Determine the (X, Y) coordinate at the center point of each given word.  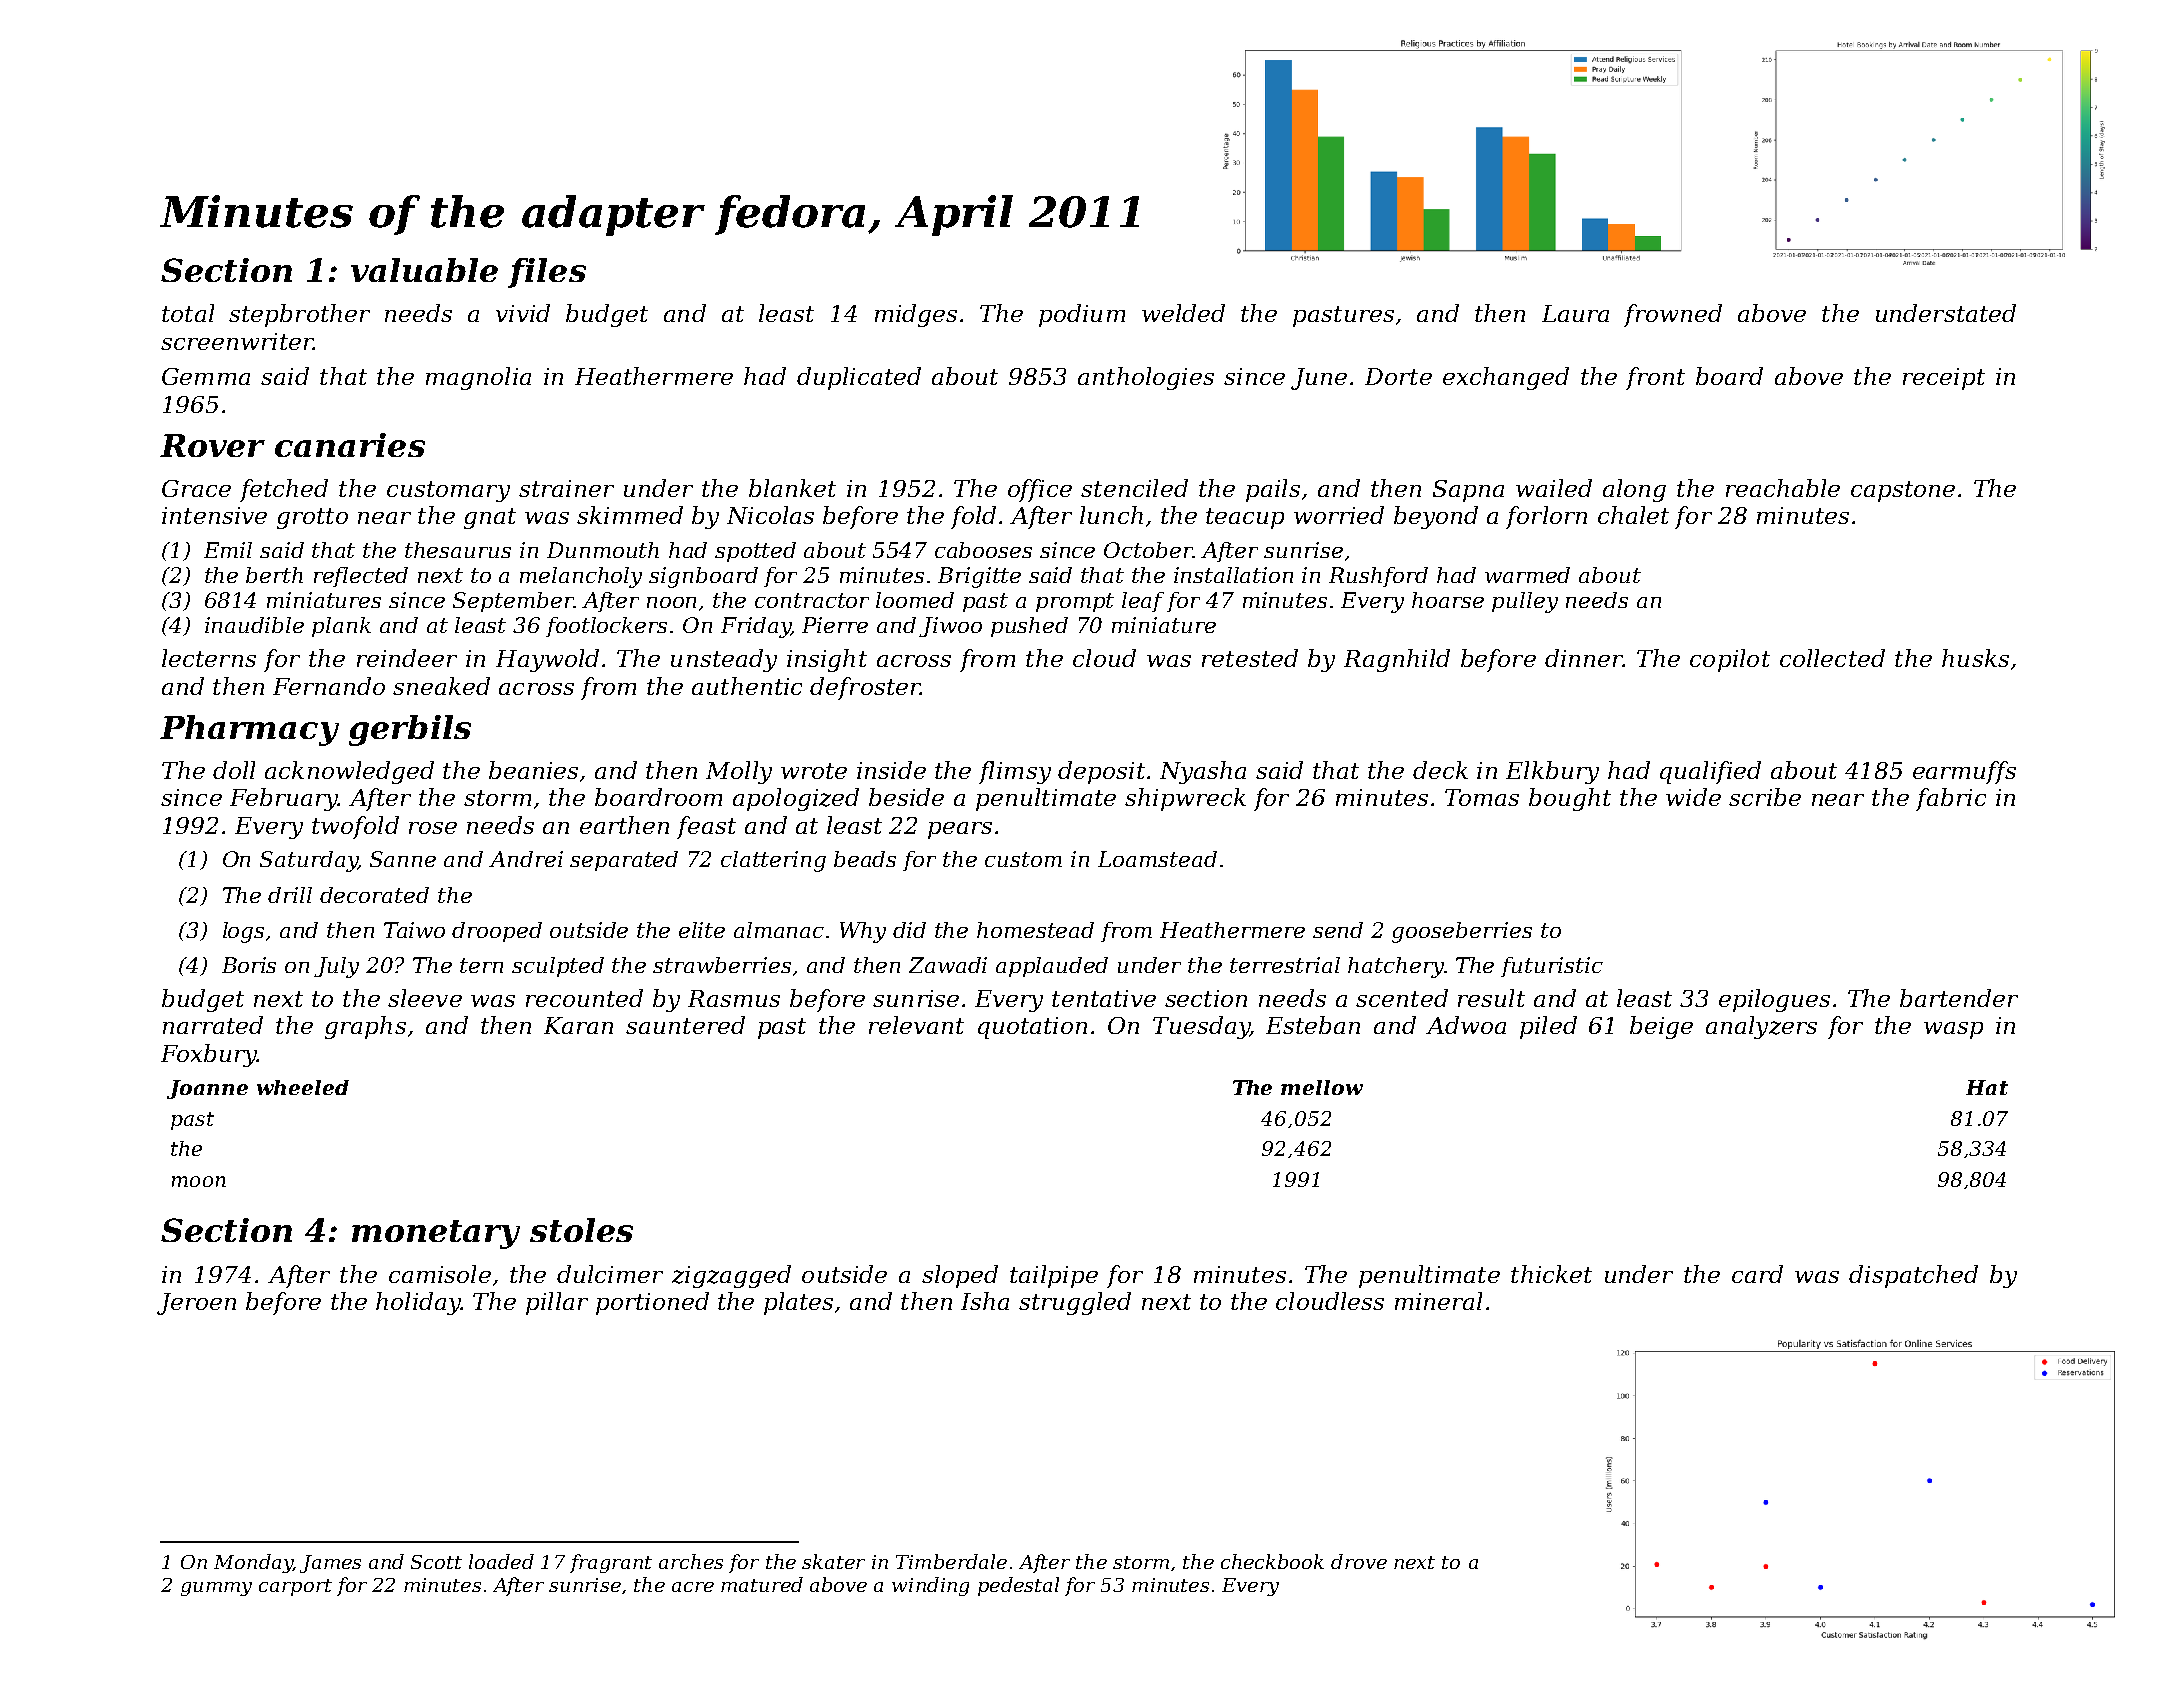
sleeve (425, 998)
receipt (1944, 379)
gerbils (410, 730)
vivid (523, 313)
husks (1975, 658)
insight (827, 660)
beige (1661, 1027)
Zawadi (948, 965)
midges (916, 315)
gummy (216, 1589)
